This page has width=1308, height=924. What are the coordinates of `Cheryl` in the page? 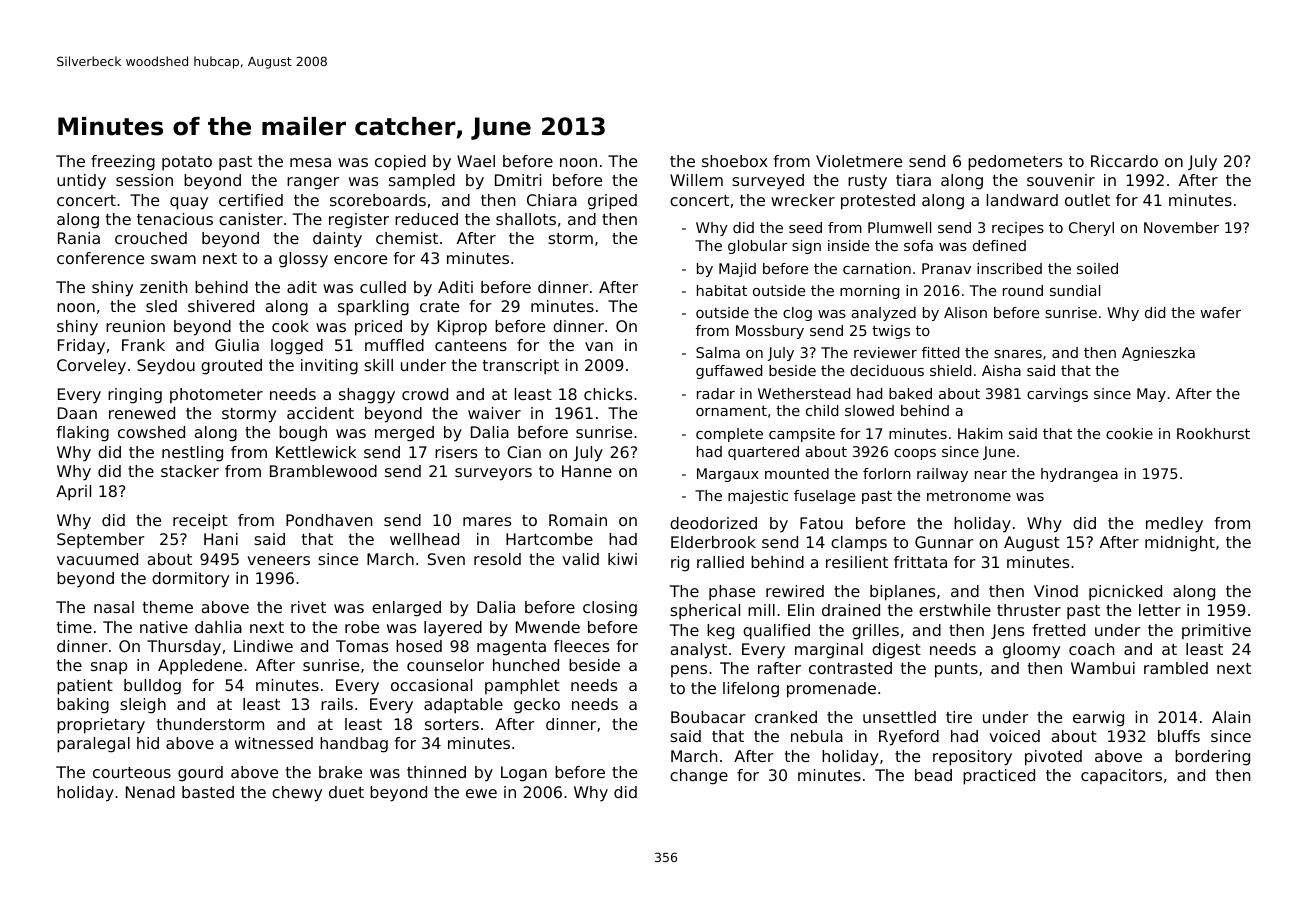 It's located at (1091, 229).
